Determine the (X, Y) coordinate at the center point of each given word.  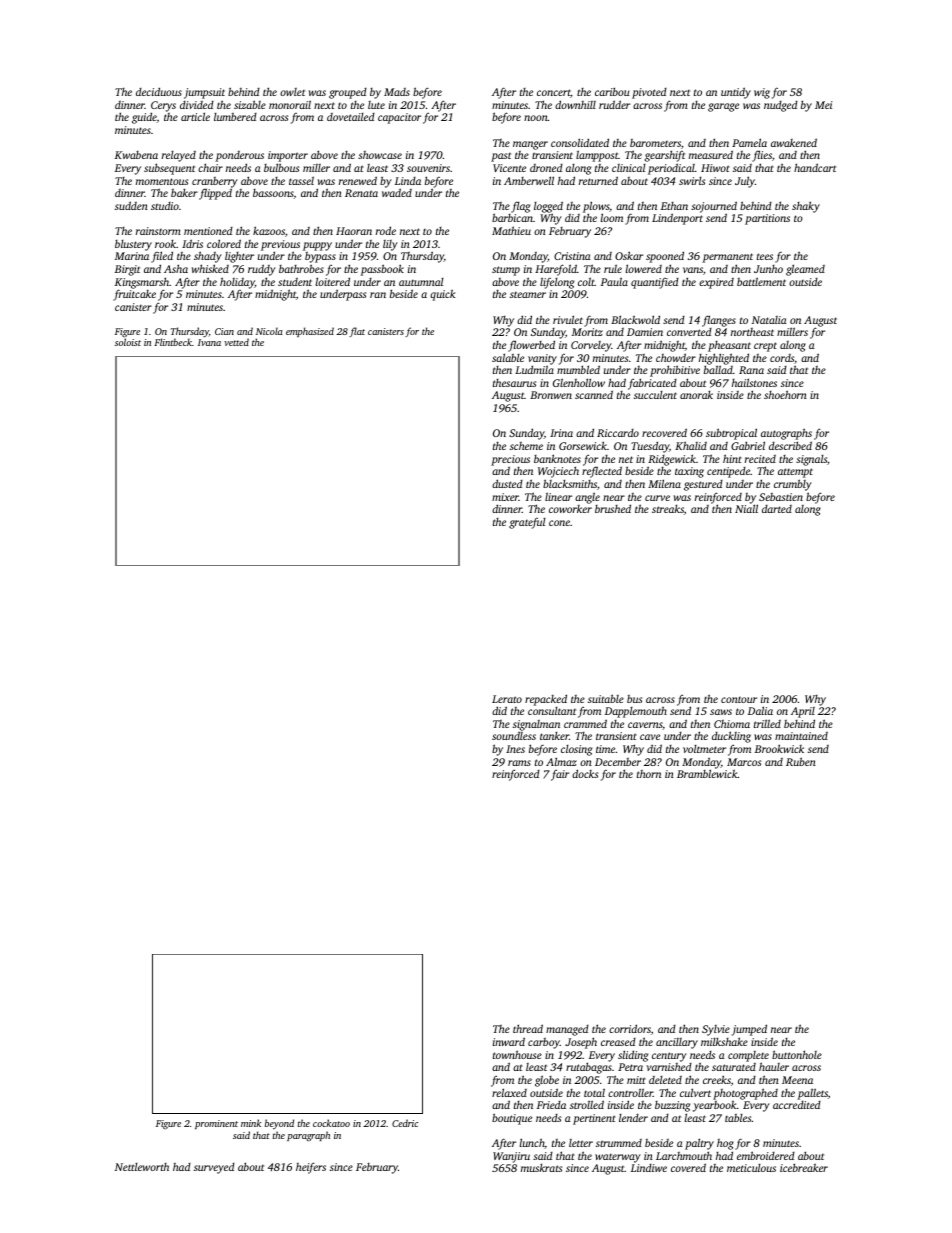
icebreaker (804, 1167)
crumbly (793, 485)
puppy (317, 246)
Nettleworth (142, 1167)
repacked (546, 700)
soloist (128, 342)
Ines (515, 749)
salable (508, 357)
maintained (801, 736)
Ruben (801, 761)
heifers (311, 1168)
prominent (216, 1124)
